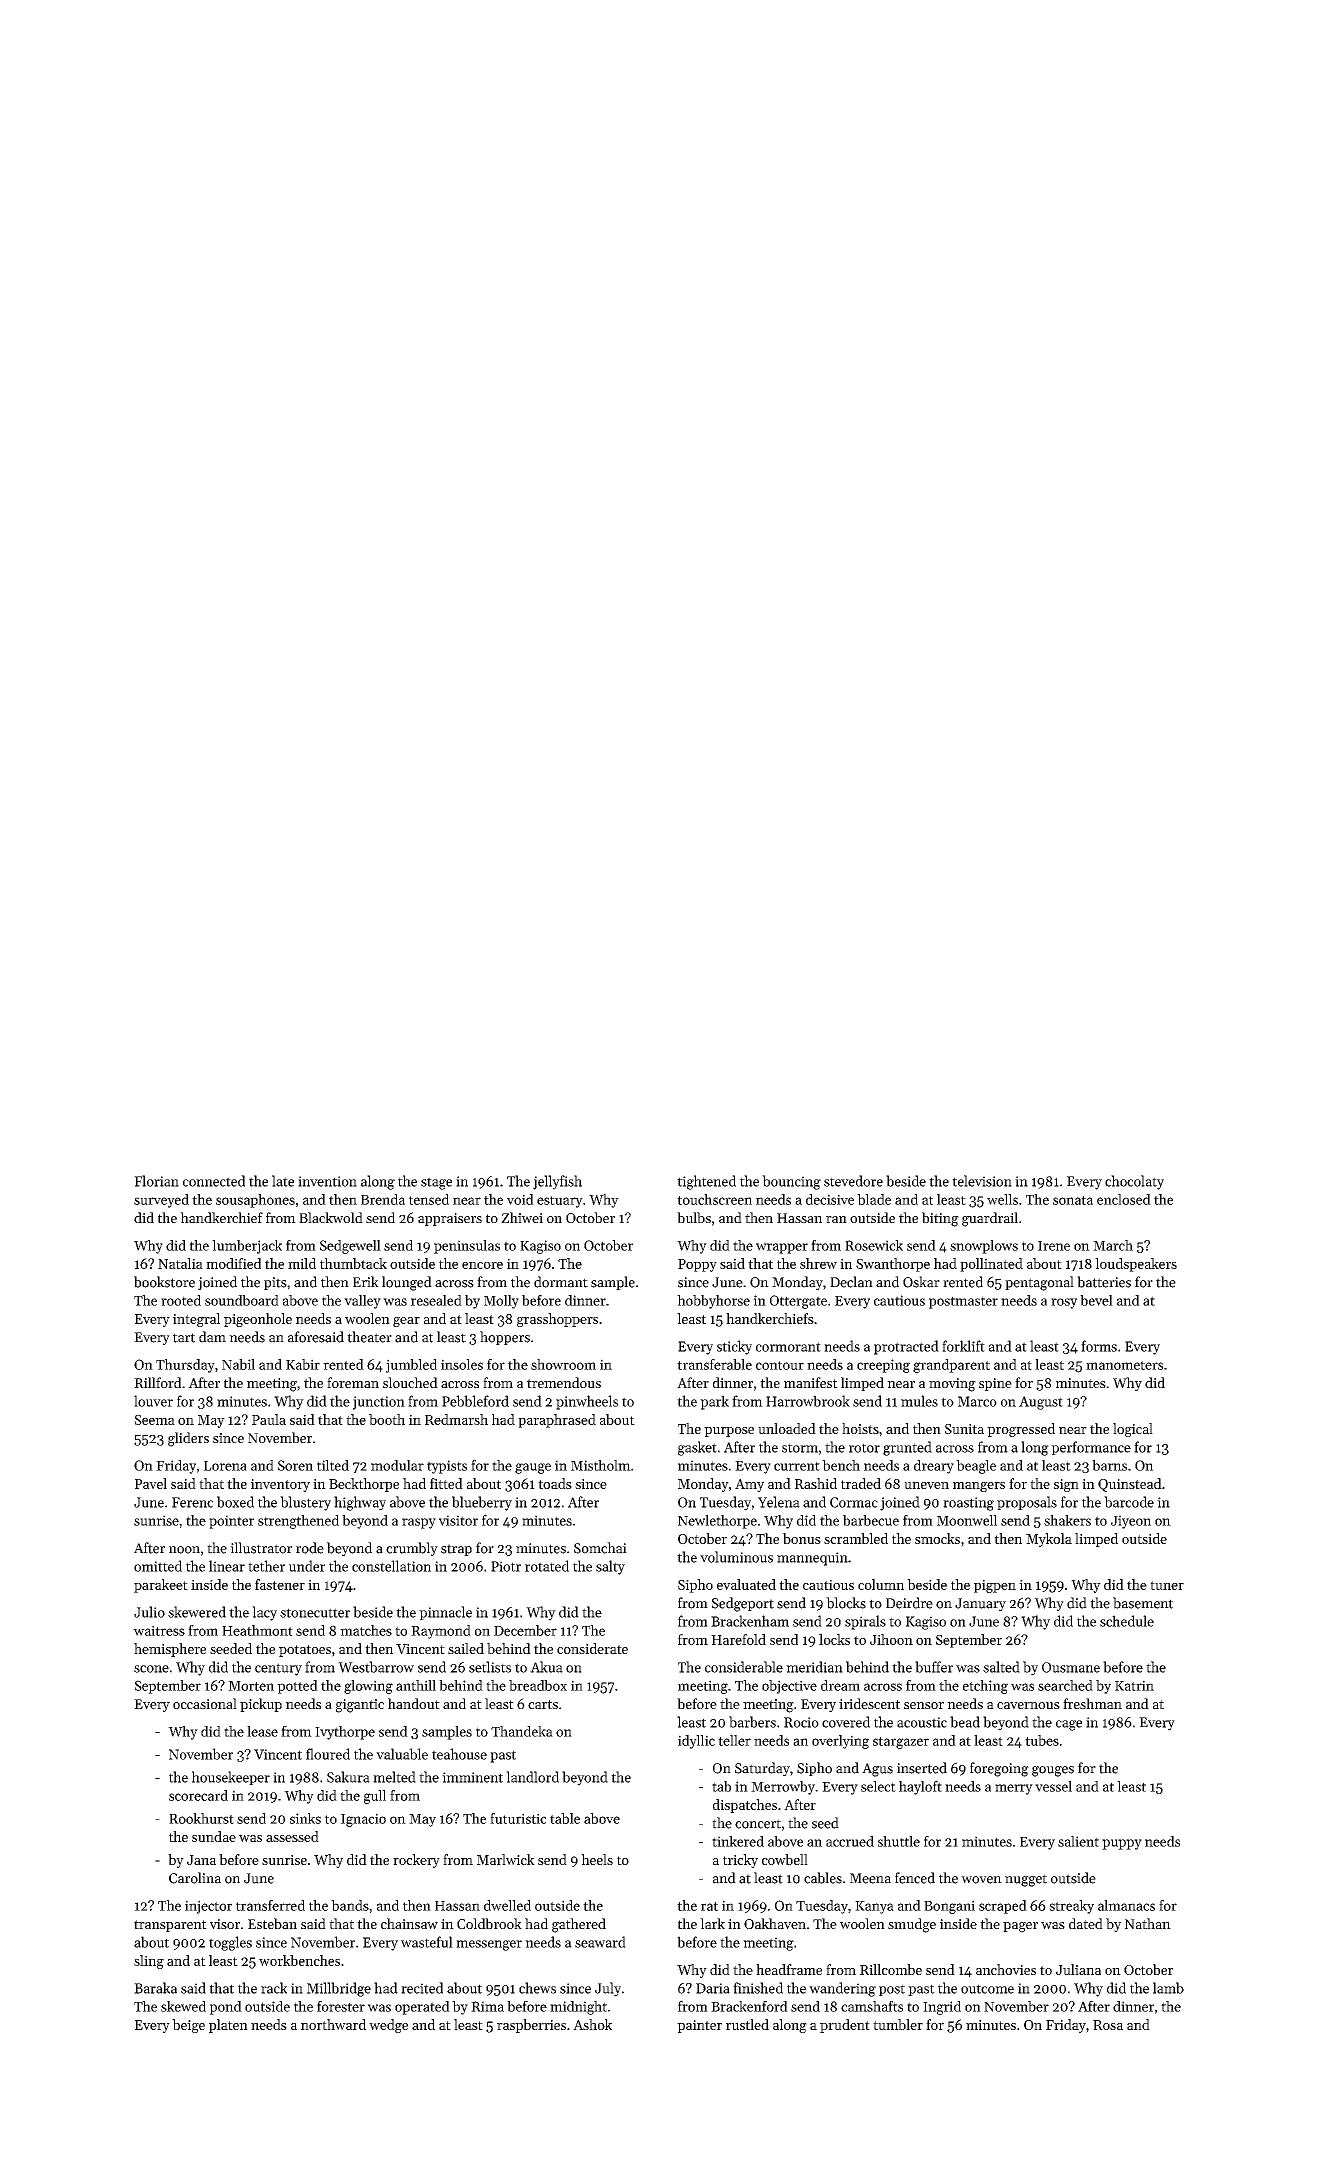  What do you see at coordinates (564, 1382) in the document?
I see `tremendous` at bounding box center [564, 1382].
